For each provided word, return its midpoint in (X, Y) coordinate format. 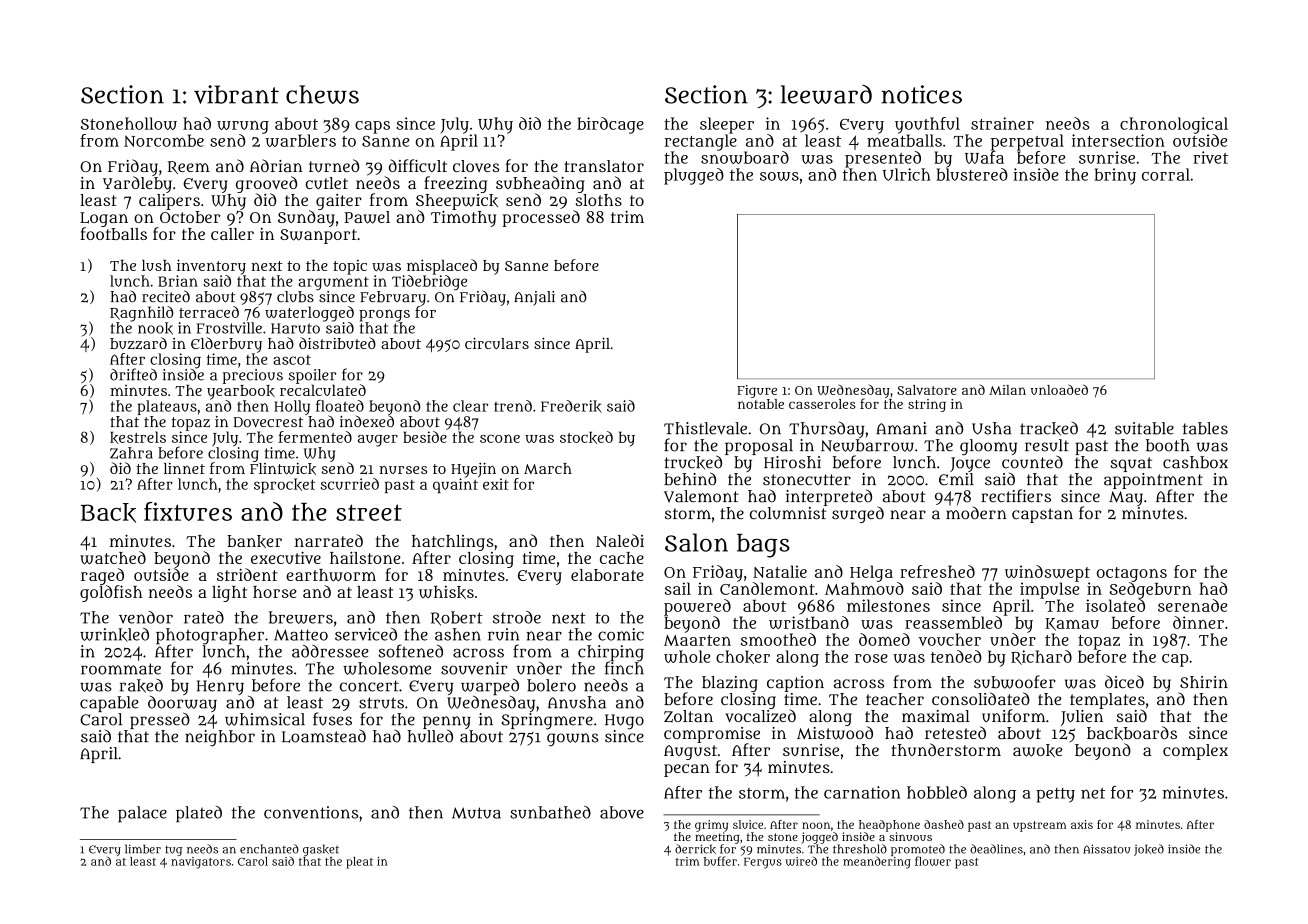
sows (779, 176)
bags (763, 546)
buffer (720, 861)
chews (322, 94)
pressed (160, 720)
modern (976, 513)
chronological (1174, 125)
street (369, 512)
